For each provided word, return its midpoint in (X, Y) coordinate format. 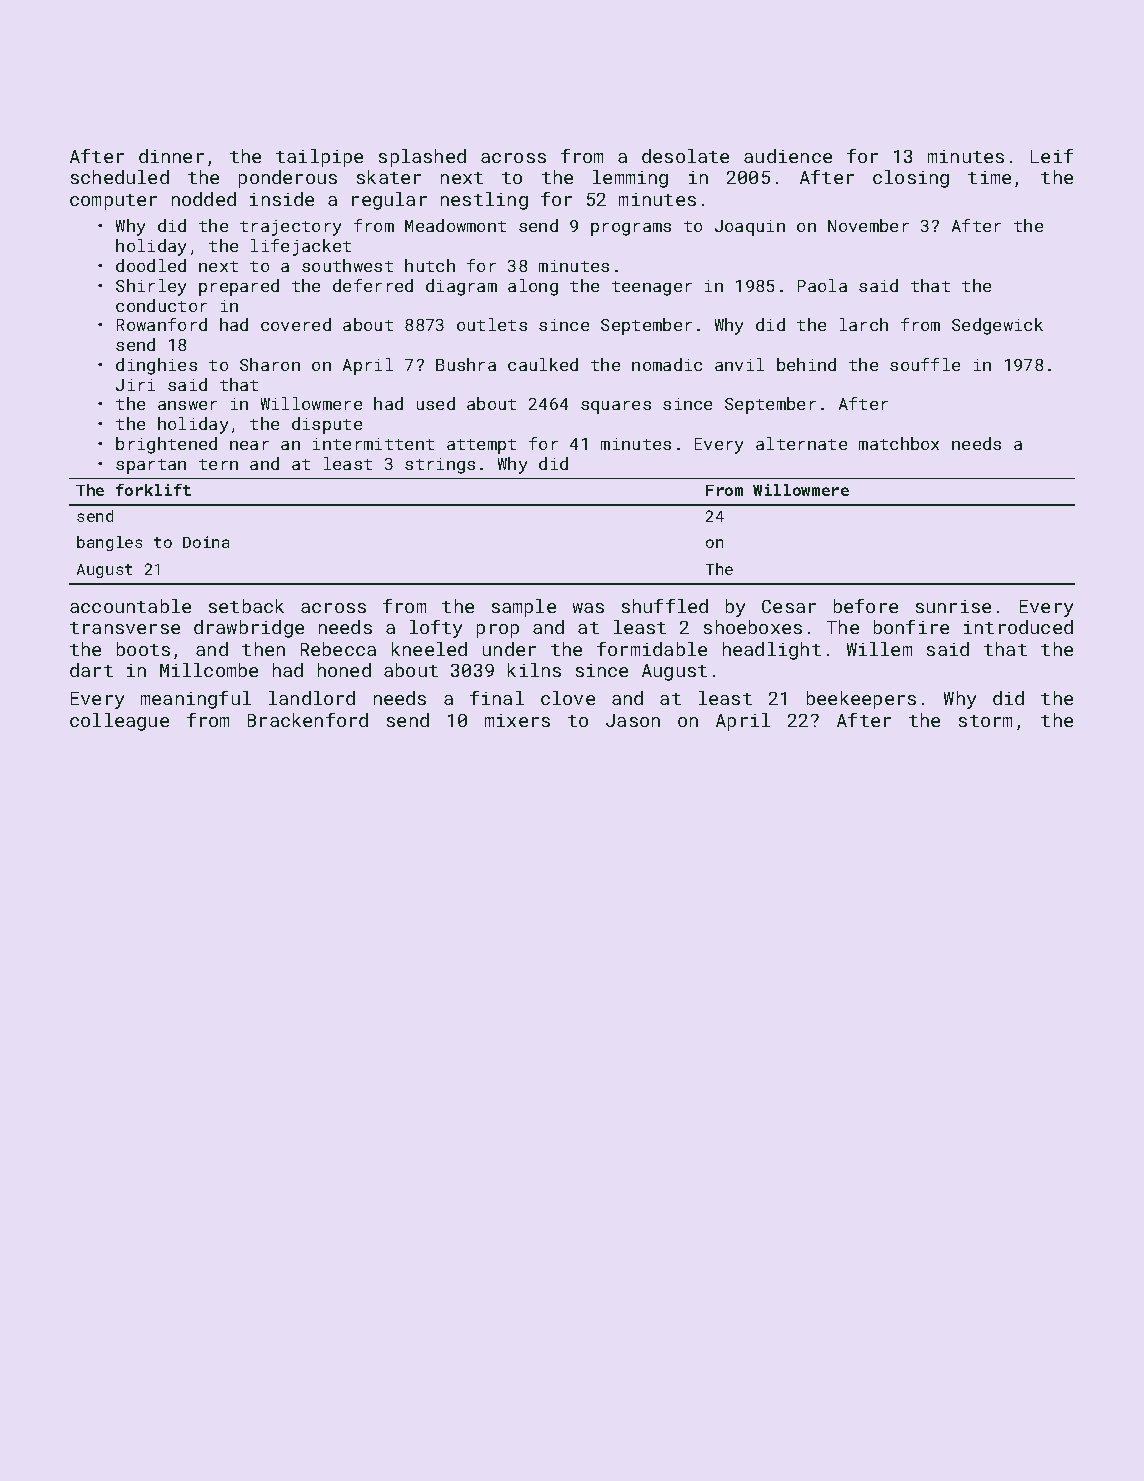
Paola (822, 285)
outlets (492, 324)
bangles (109, 543)
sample (524, 608)
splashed (422, 158)
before (866, 606)
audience (788, 156)
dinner (171, 156)
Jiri (135, 385)
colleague (119, 722)
